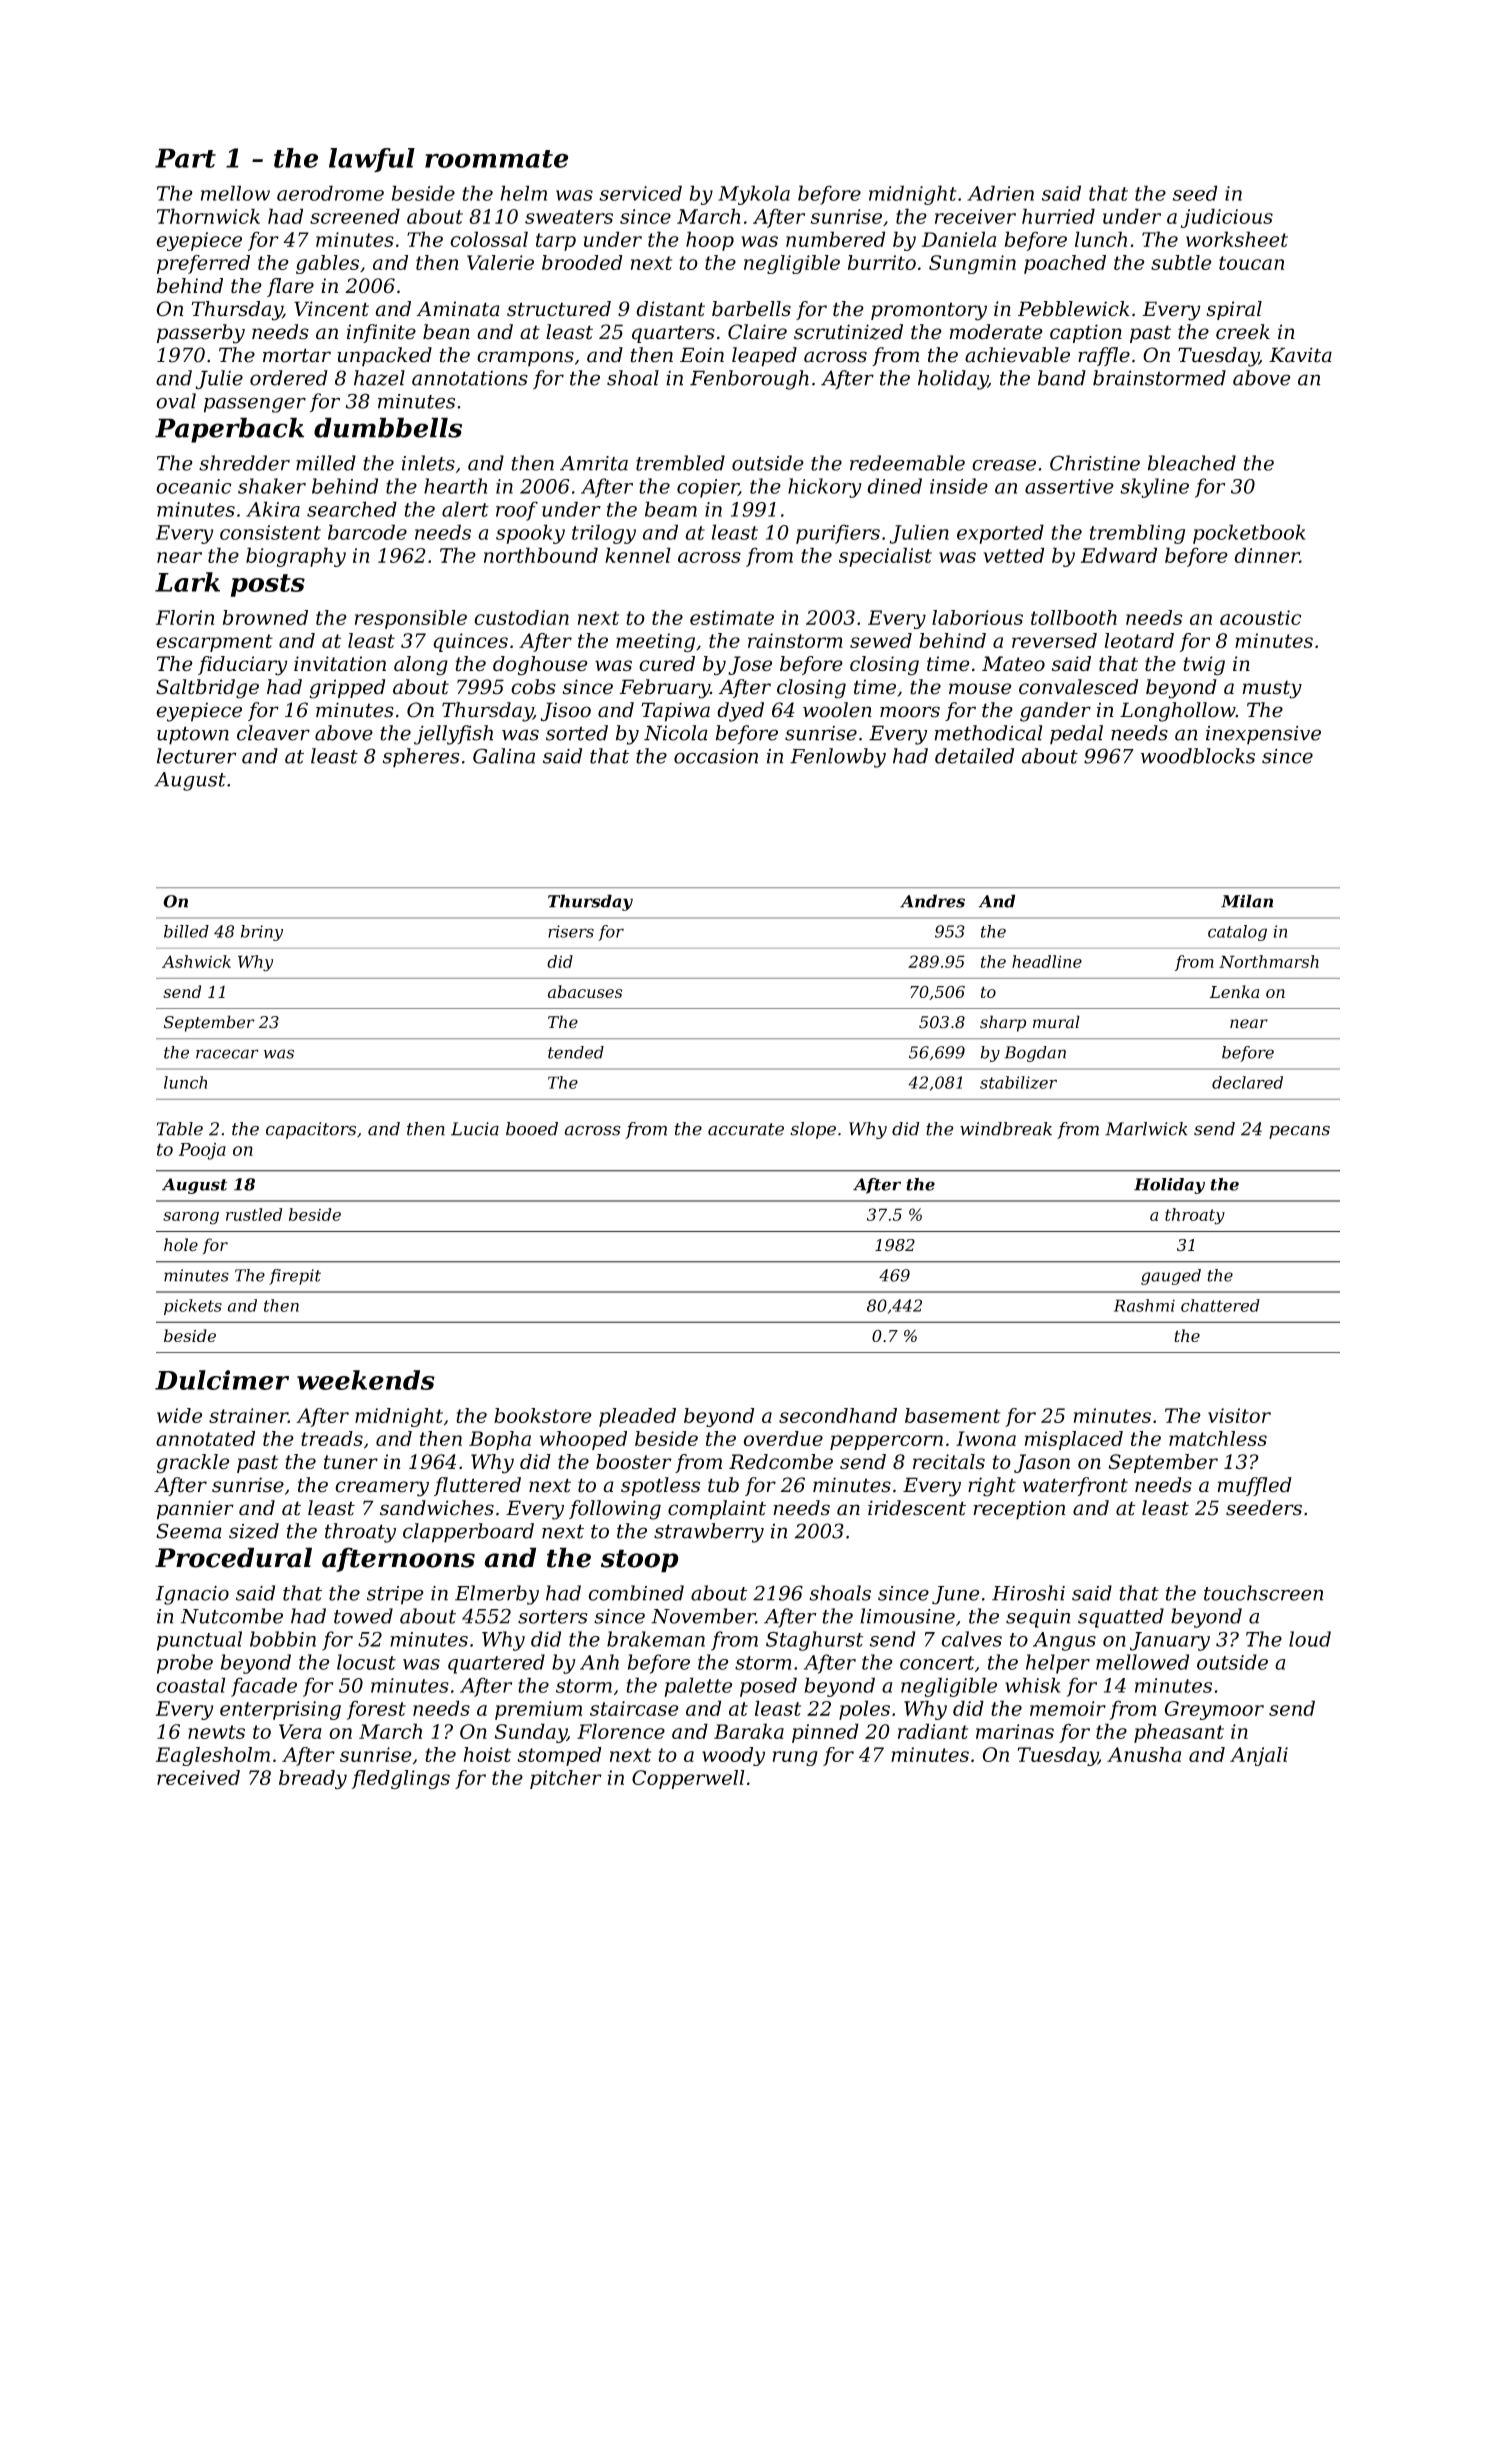 This screenshot has width=1496, height=2464. Describe the element at coordinates (1243, 332) in the screenshot. I see `creek` at that location.
